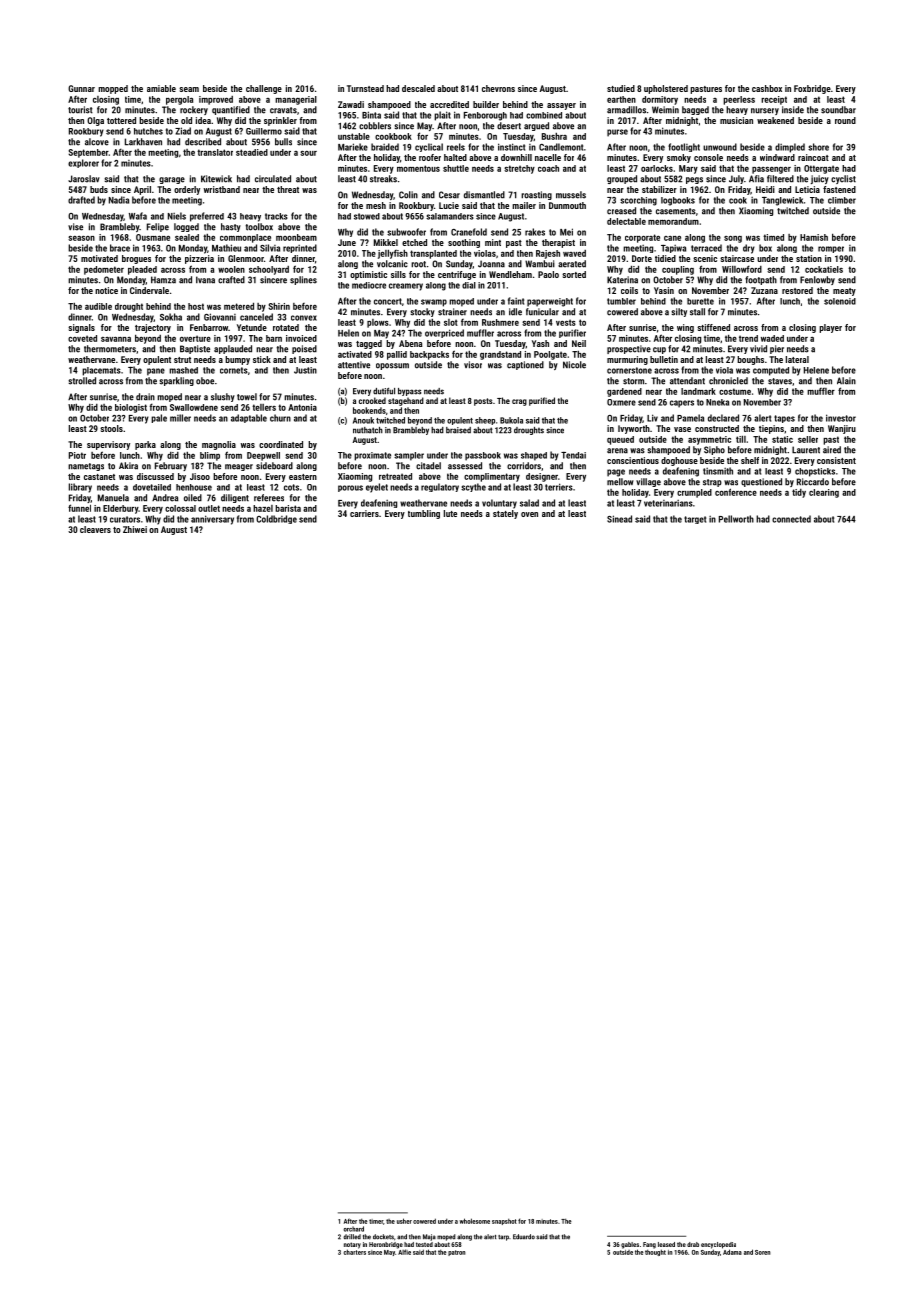 This screenshot has height=1308, width=924. What do you see at coordinates (135, 529) in the screenshot?
I see `Zhiwei` at bounding box center [135, 529].
